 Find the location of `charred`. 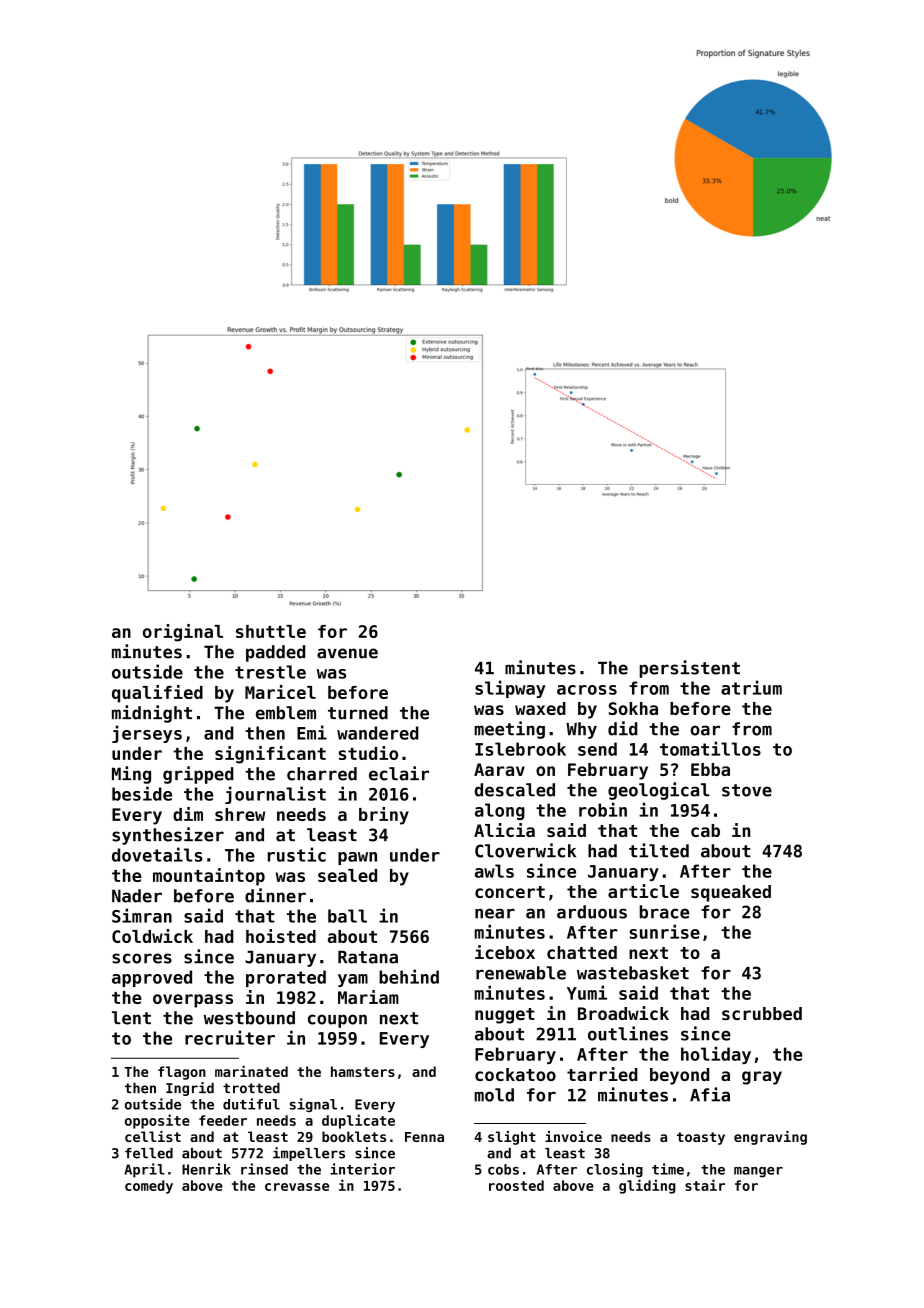

charred is located at coordinates (322, 774).
